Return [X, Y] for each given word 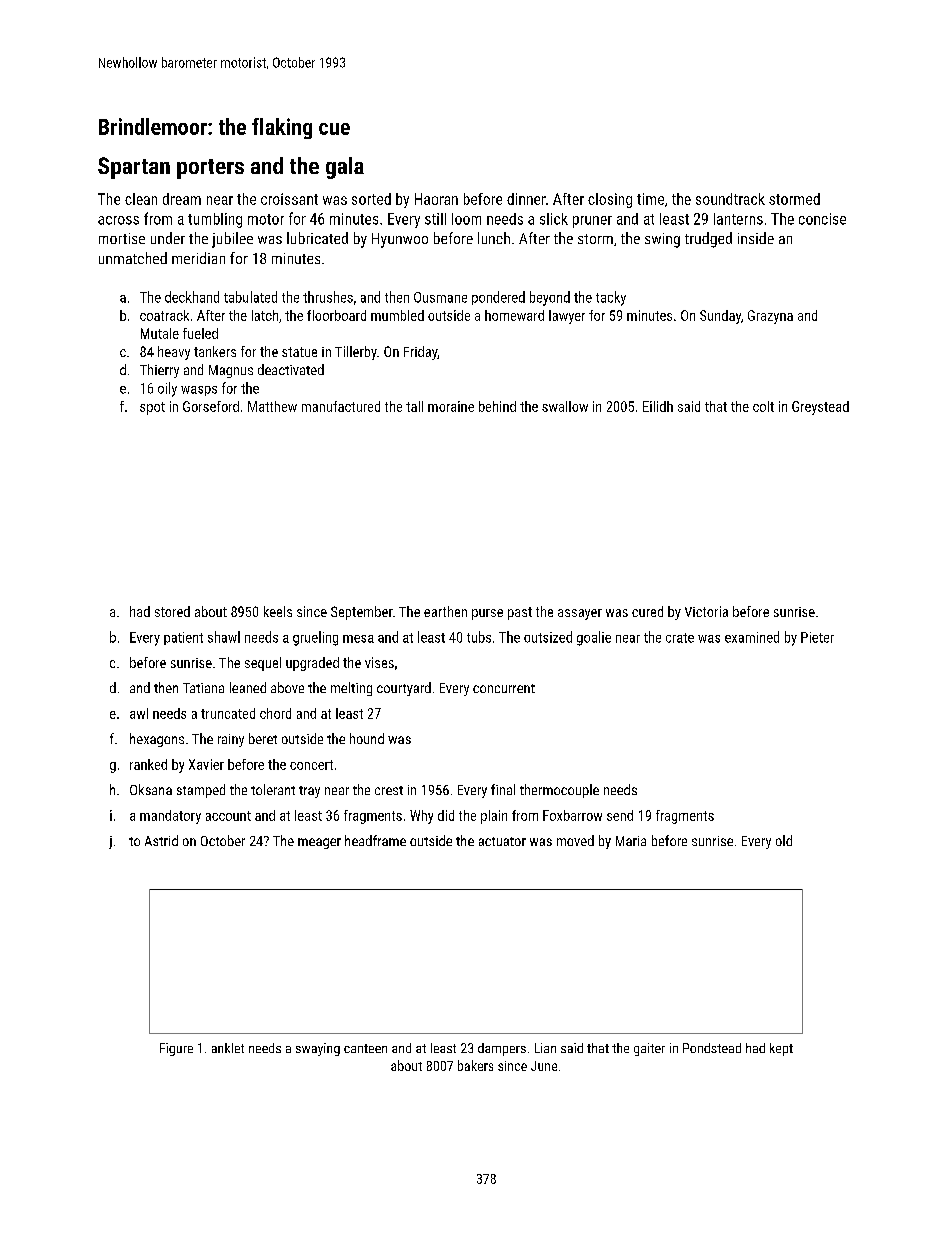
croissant [289, 199]
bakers [475, 1065]
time [650, 199]
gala [345, 168]
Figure [176, 1049]
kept [781, 1049]
